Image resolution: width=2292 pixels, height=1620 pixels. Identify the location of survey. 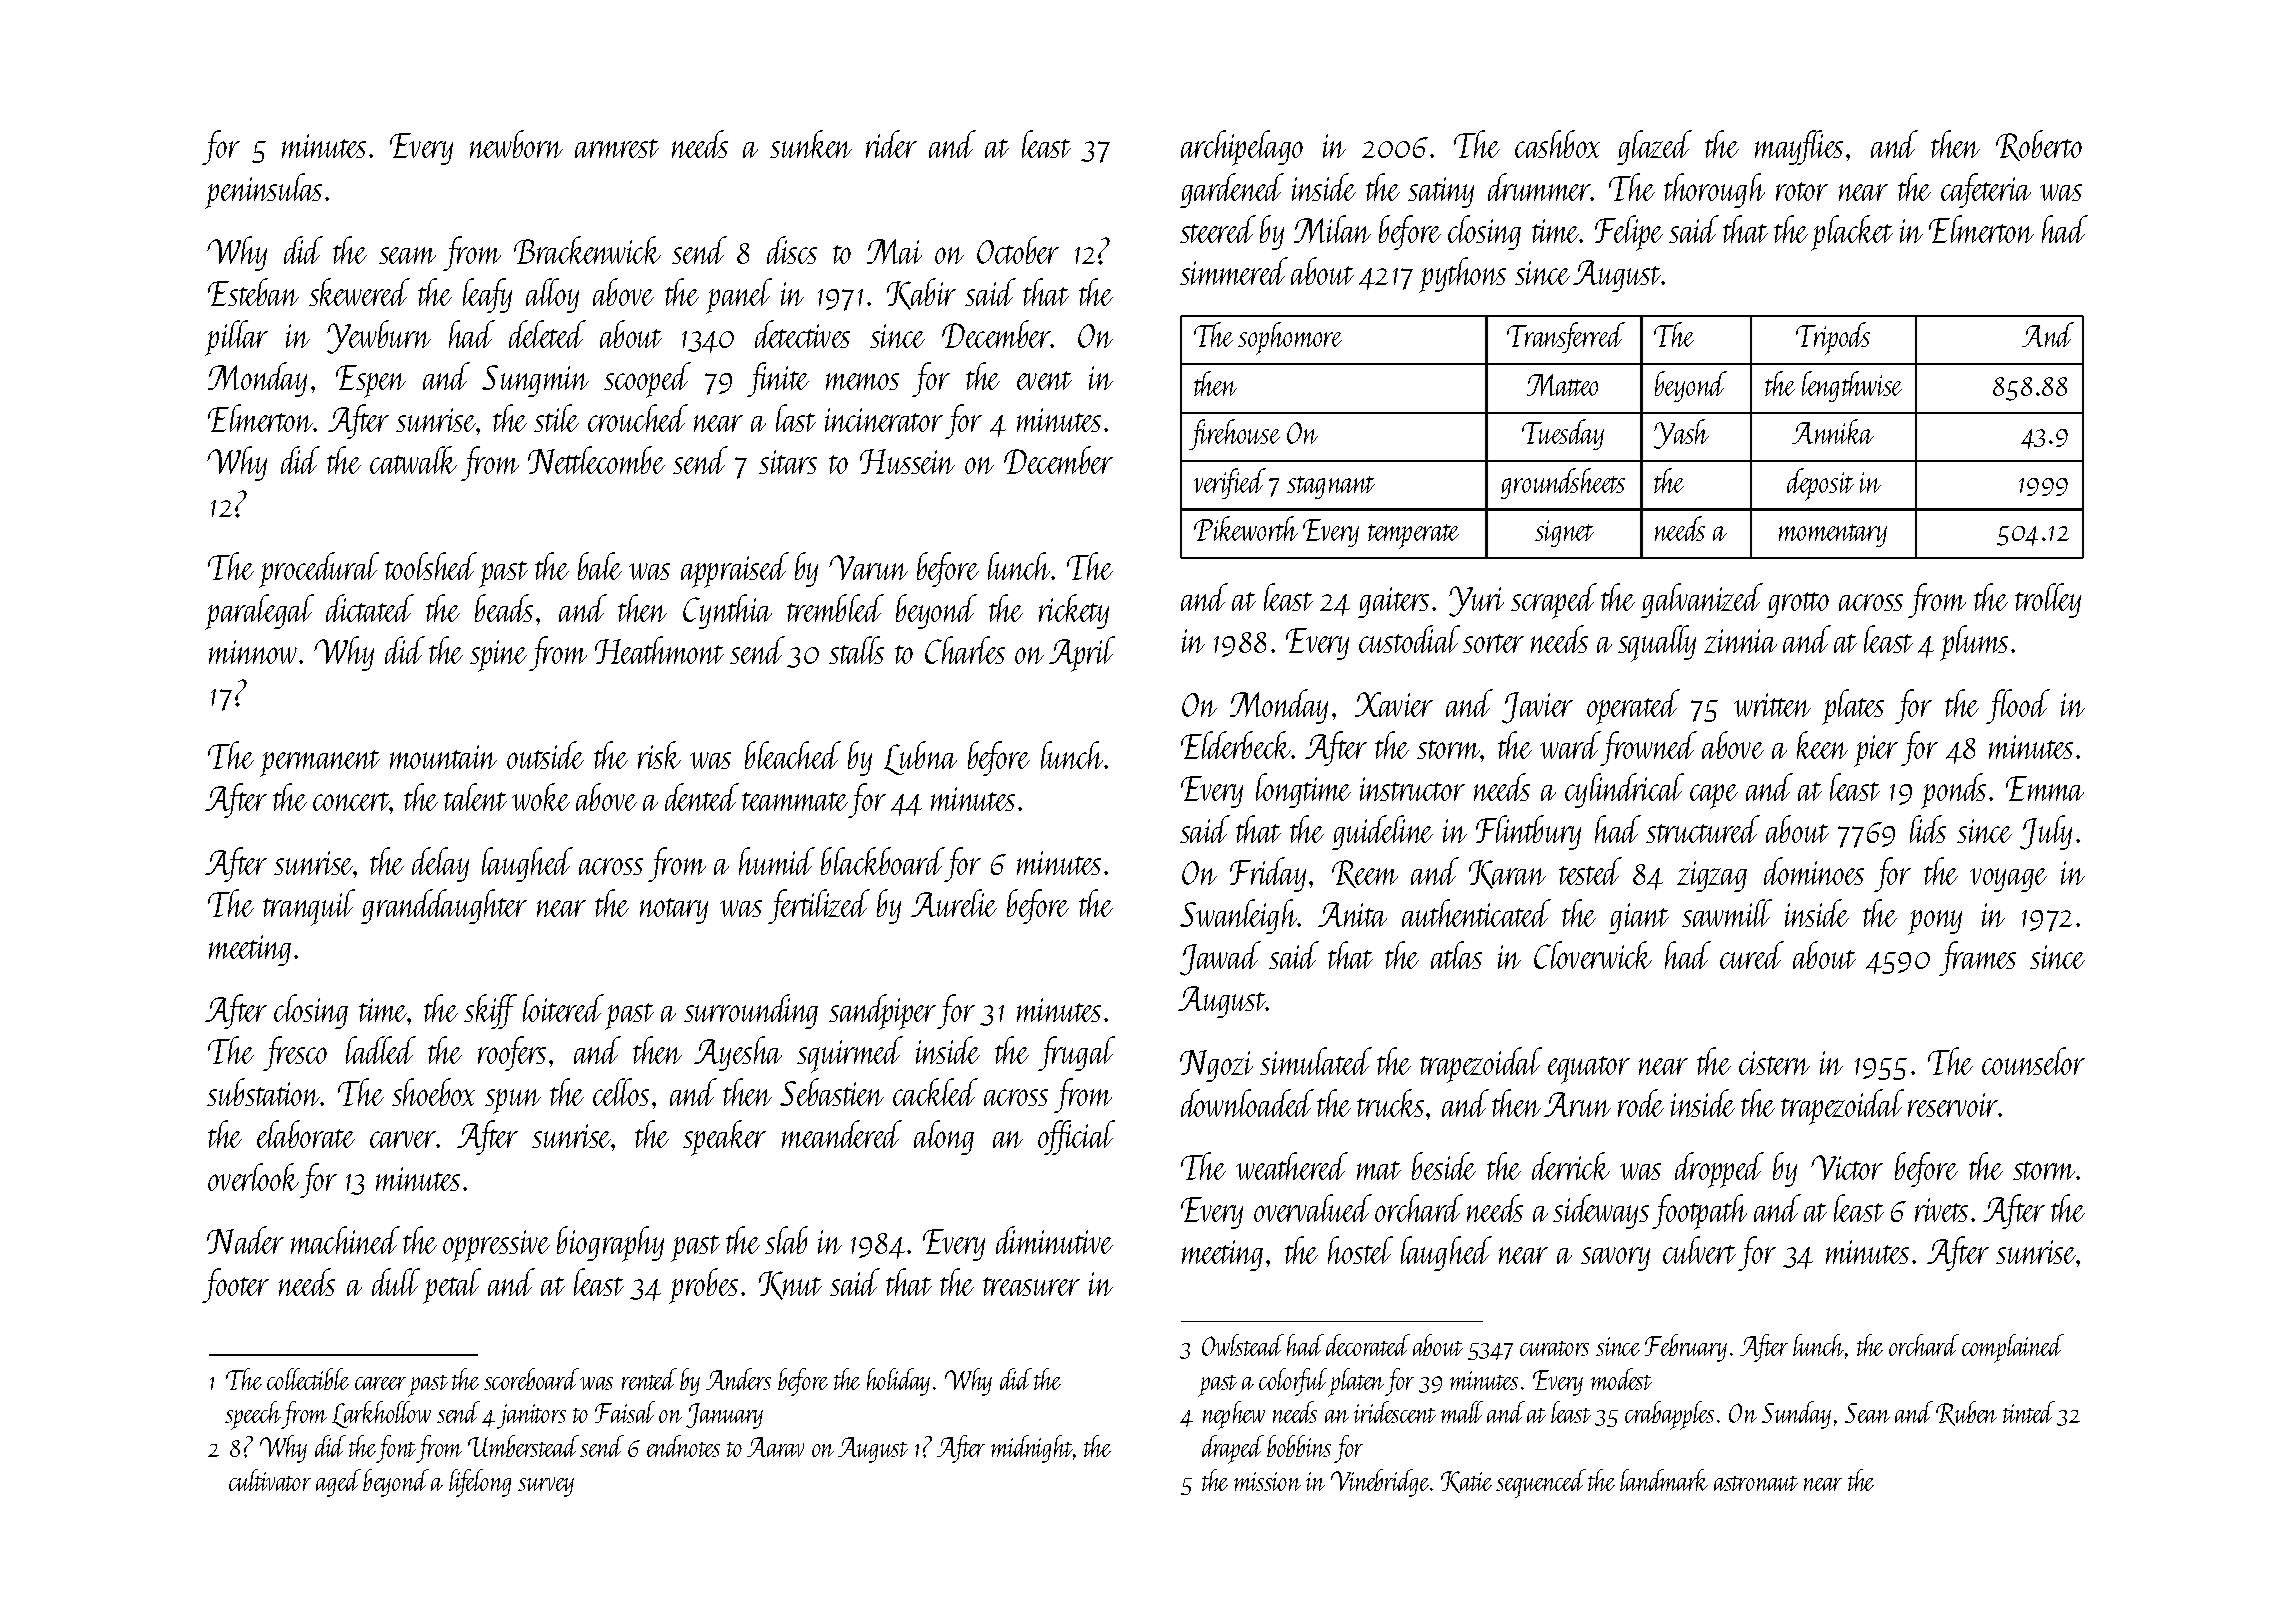
(546, 1487).
